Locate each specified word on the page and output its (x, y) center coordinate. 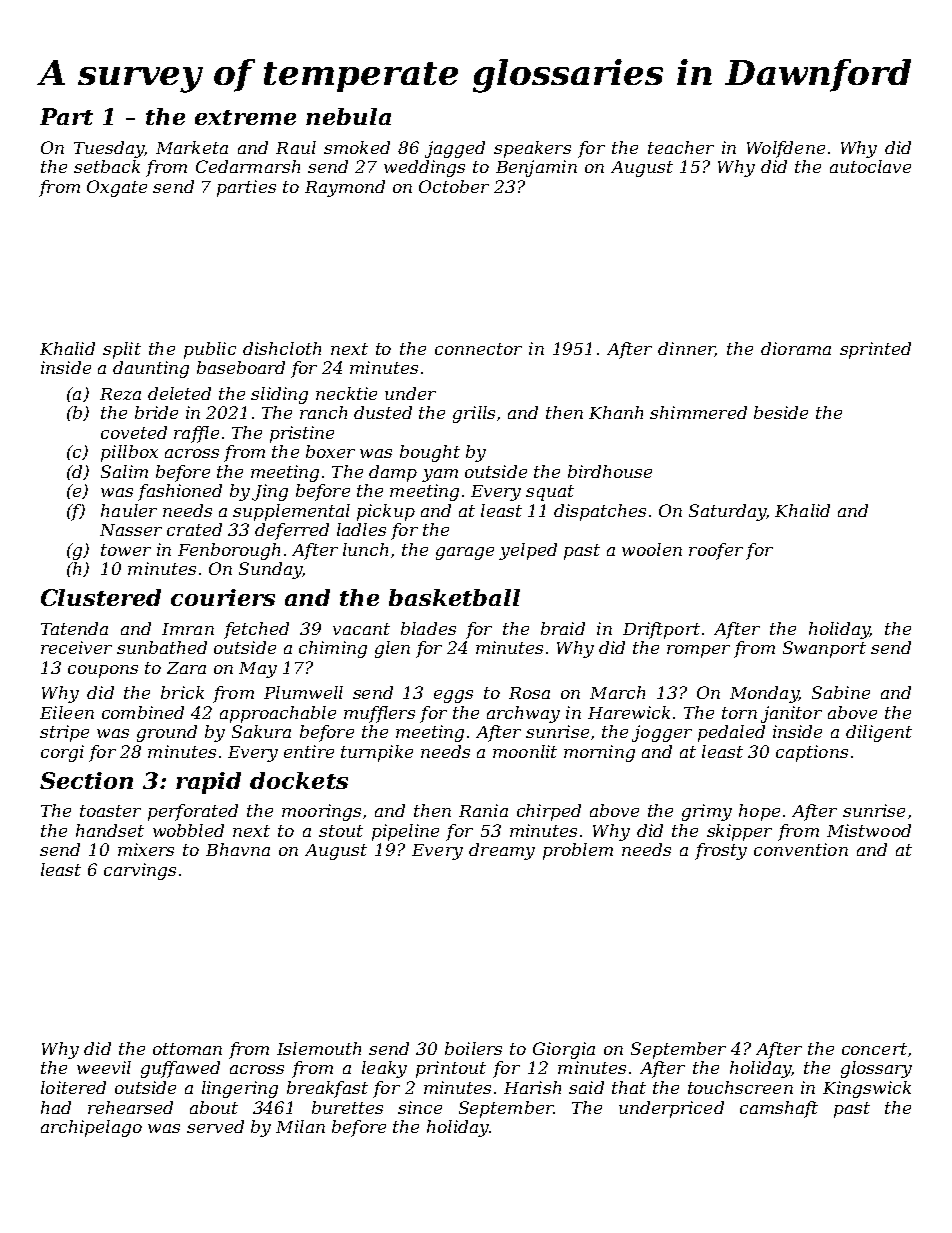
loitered (73, 1087)
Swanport (824, 649)
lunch (365, 549)
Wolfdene (786, 149)
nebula (348, 116)
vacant (361, 629)
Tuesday (109, 149)
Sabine (841, 692)
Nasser (131, 530)
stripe (64, 733)
